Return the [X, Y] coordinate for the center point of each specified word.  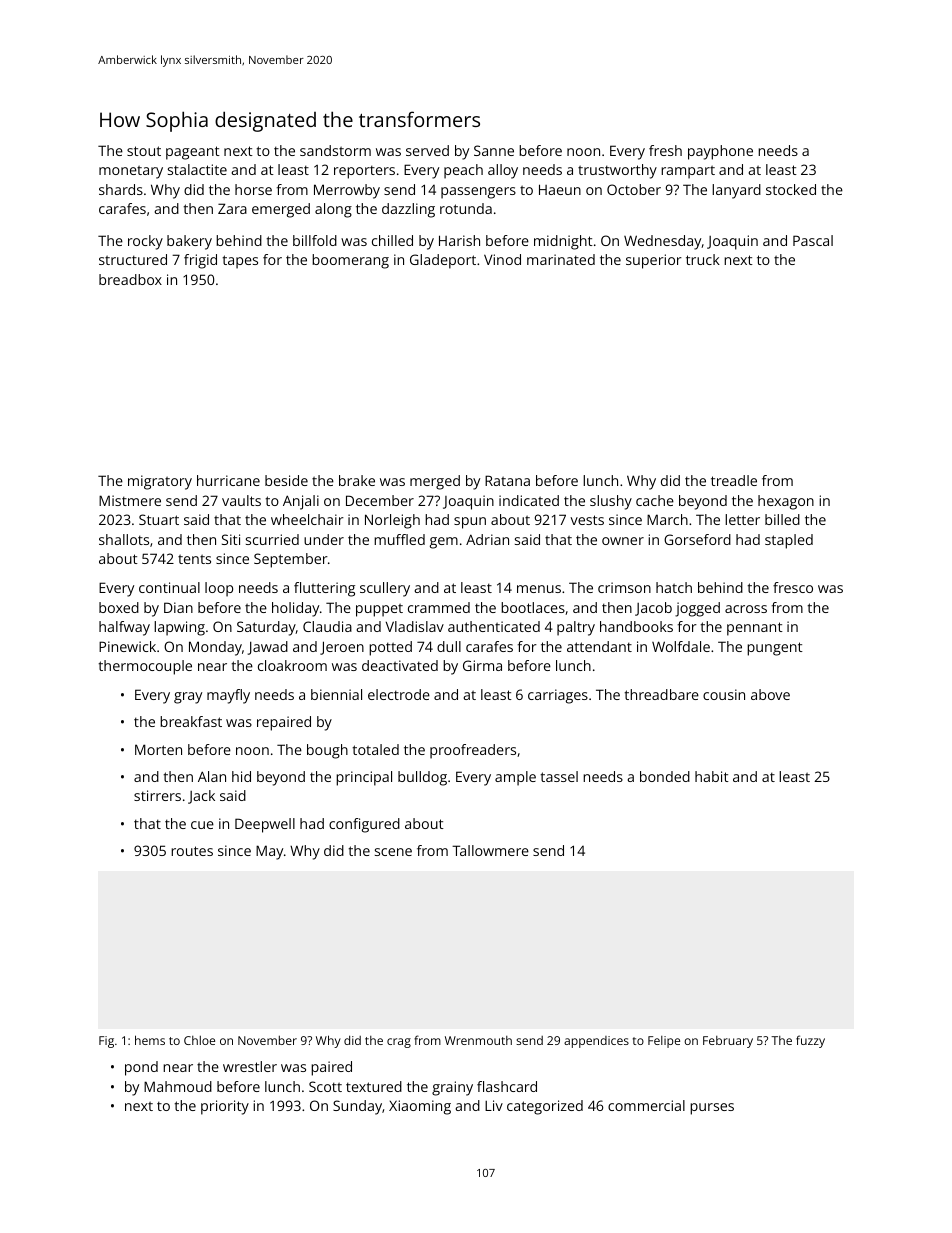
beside [286, 480]
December [380, 500]
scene [393, 852]
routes [192, 851]
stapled [789, 541]
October [634, 189]
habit [712, 776]
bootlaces [533, 607]
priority [225, 1107]
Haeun [560, 189]
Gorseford [697, 539]
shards [121, 189]
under [324, 539]
